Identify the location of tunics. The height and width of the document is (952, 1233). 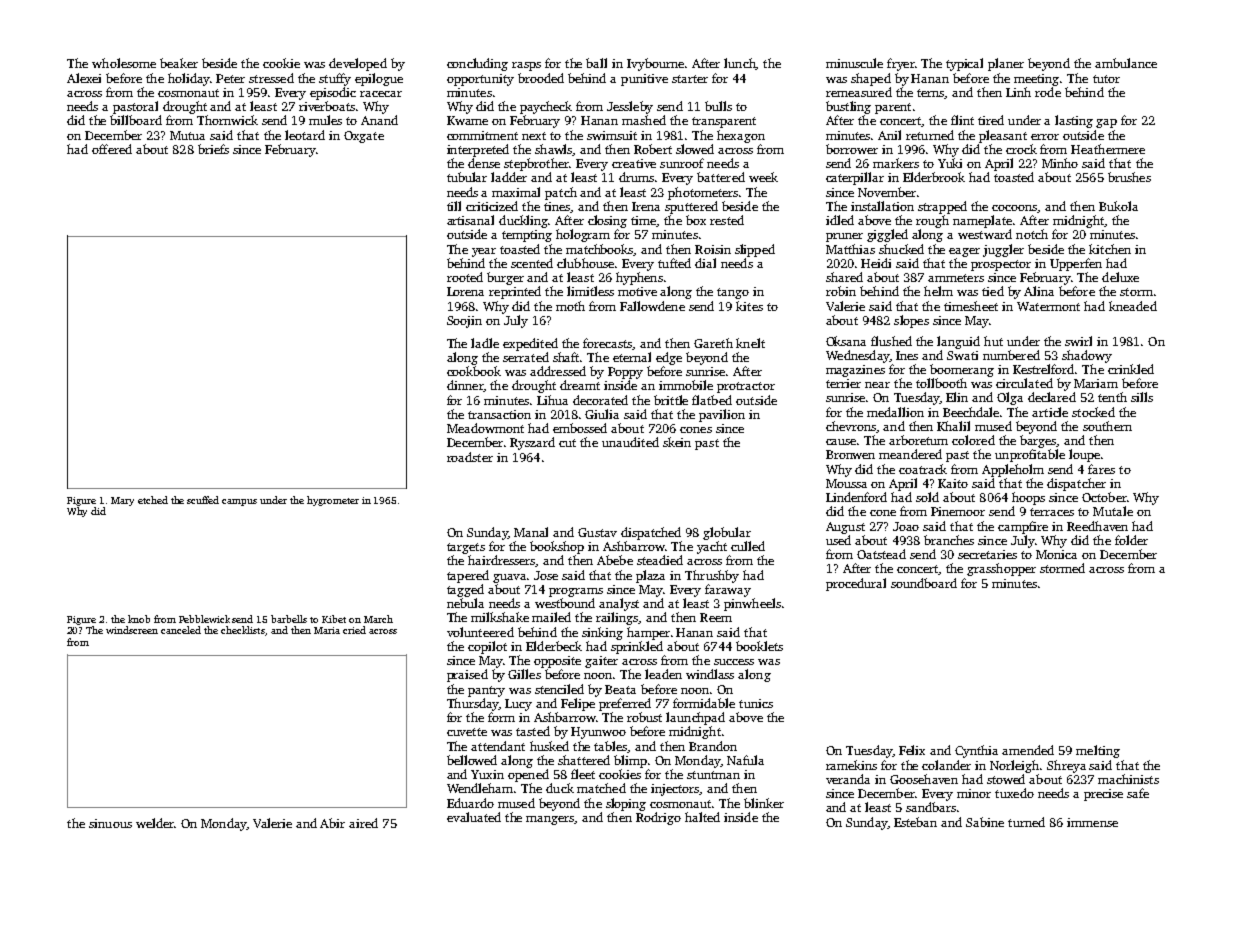
(756, 703).
